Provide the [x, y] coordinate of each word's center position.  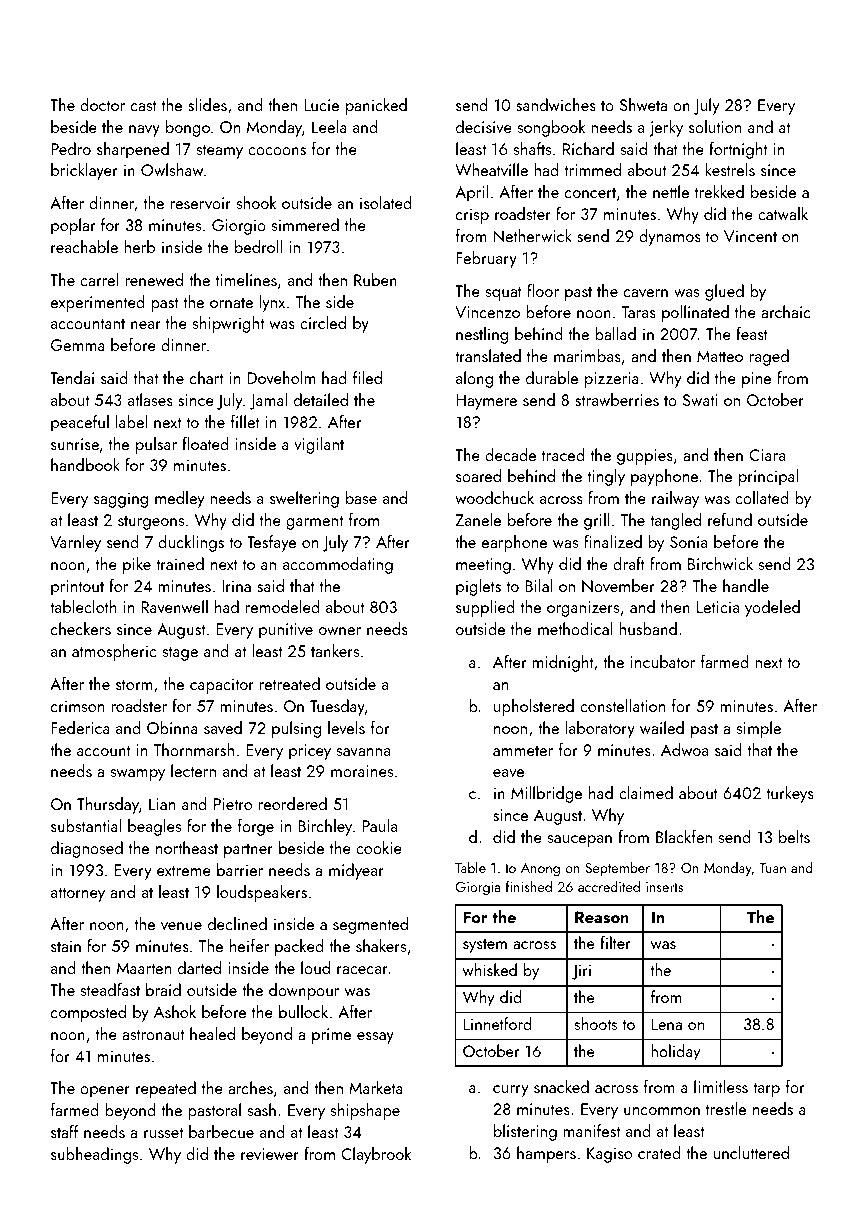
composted [88, 1013]
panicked [376, 106]
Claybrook [376, 1155]
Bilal [538, 585]
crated [659, 1152]
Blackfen [684, 836]
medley [179, 499]
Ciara [767, 455]
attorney [78, 895]
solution [715, 126]
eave [508, 773]
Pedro [71, 148]
